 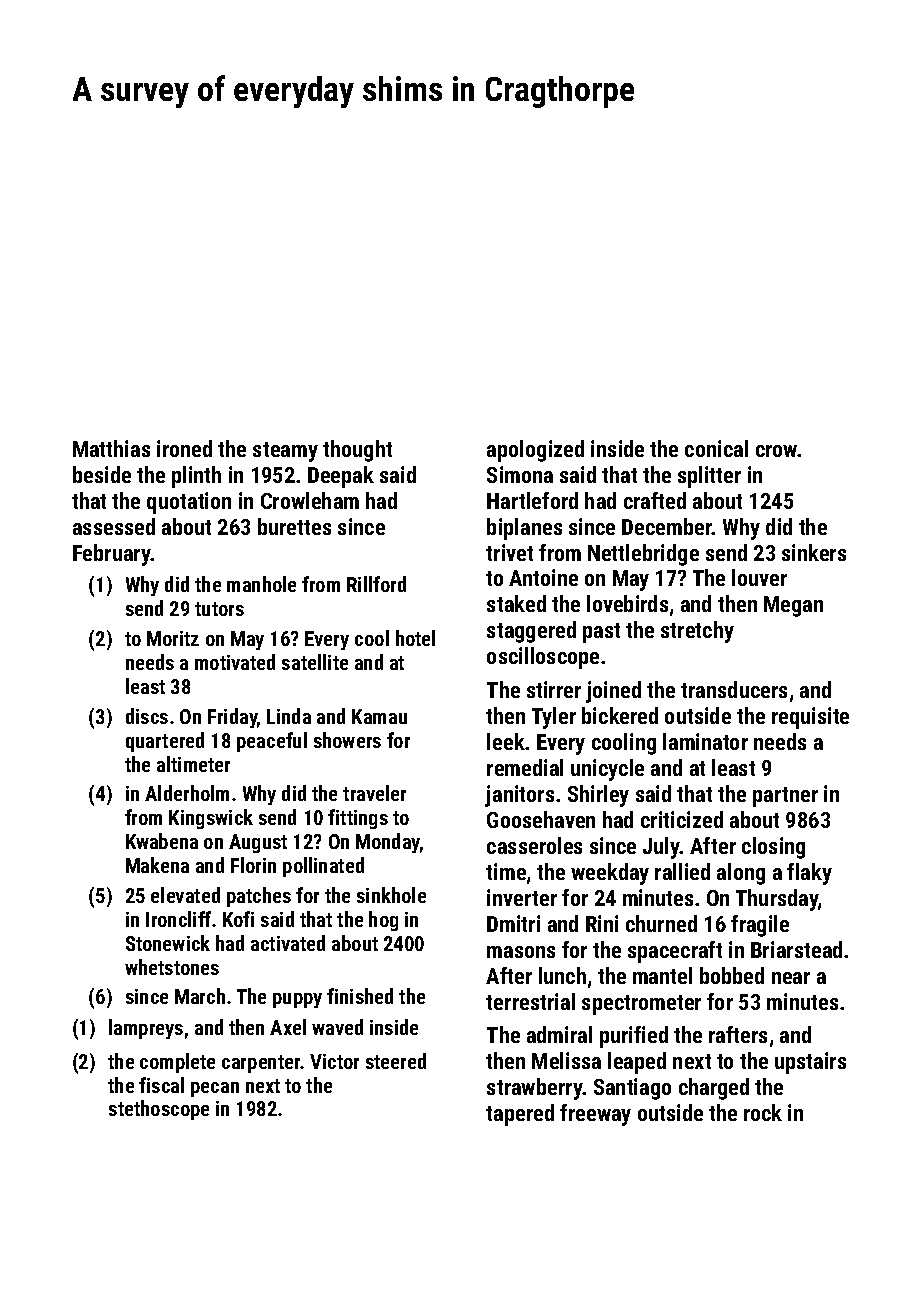 I want to click on quartered, so click(x=165, y=742).
